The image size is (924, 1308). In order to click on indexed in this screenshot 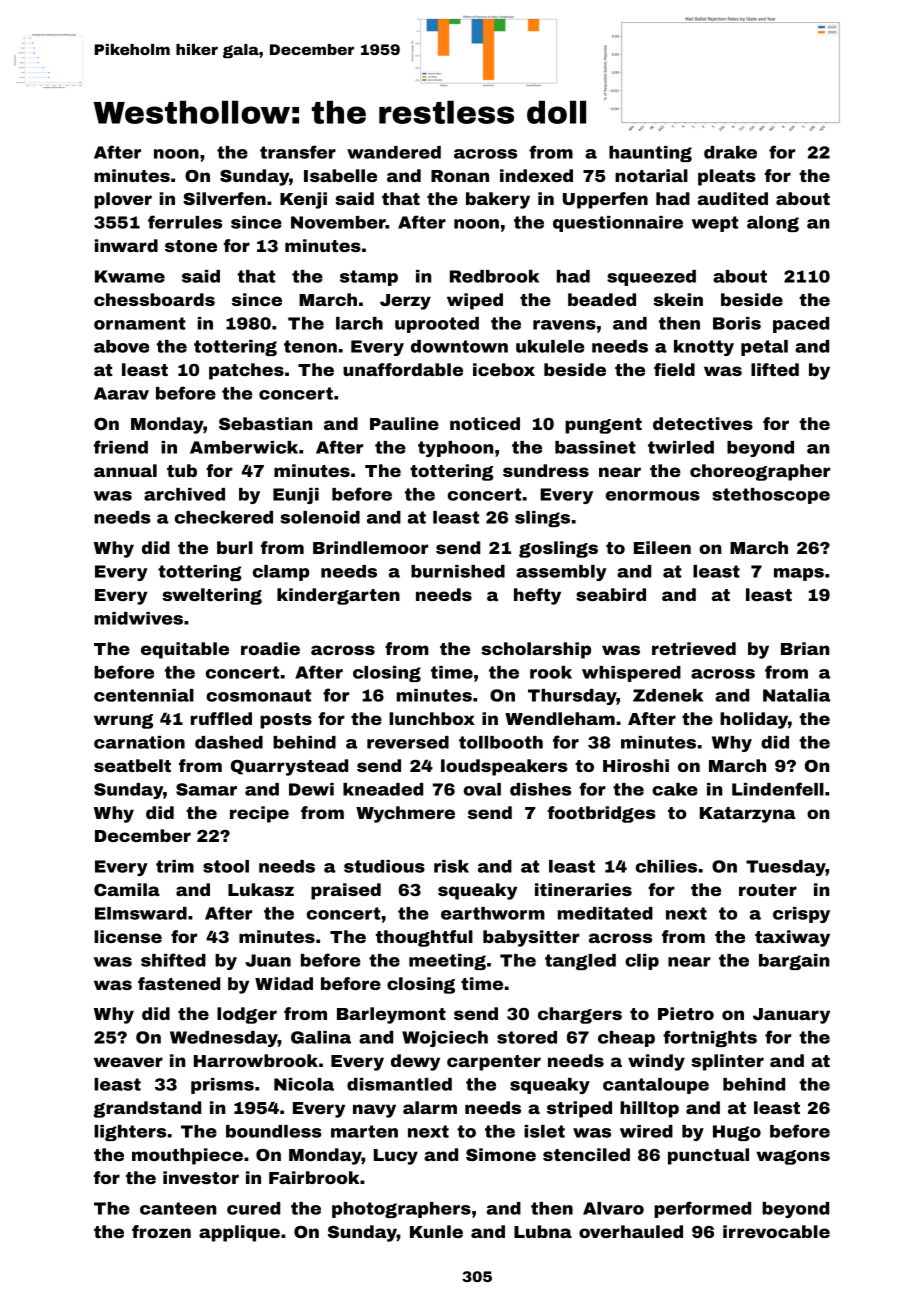, I will do `click(536, 175)`.
